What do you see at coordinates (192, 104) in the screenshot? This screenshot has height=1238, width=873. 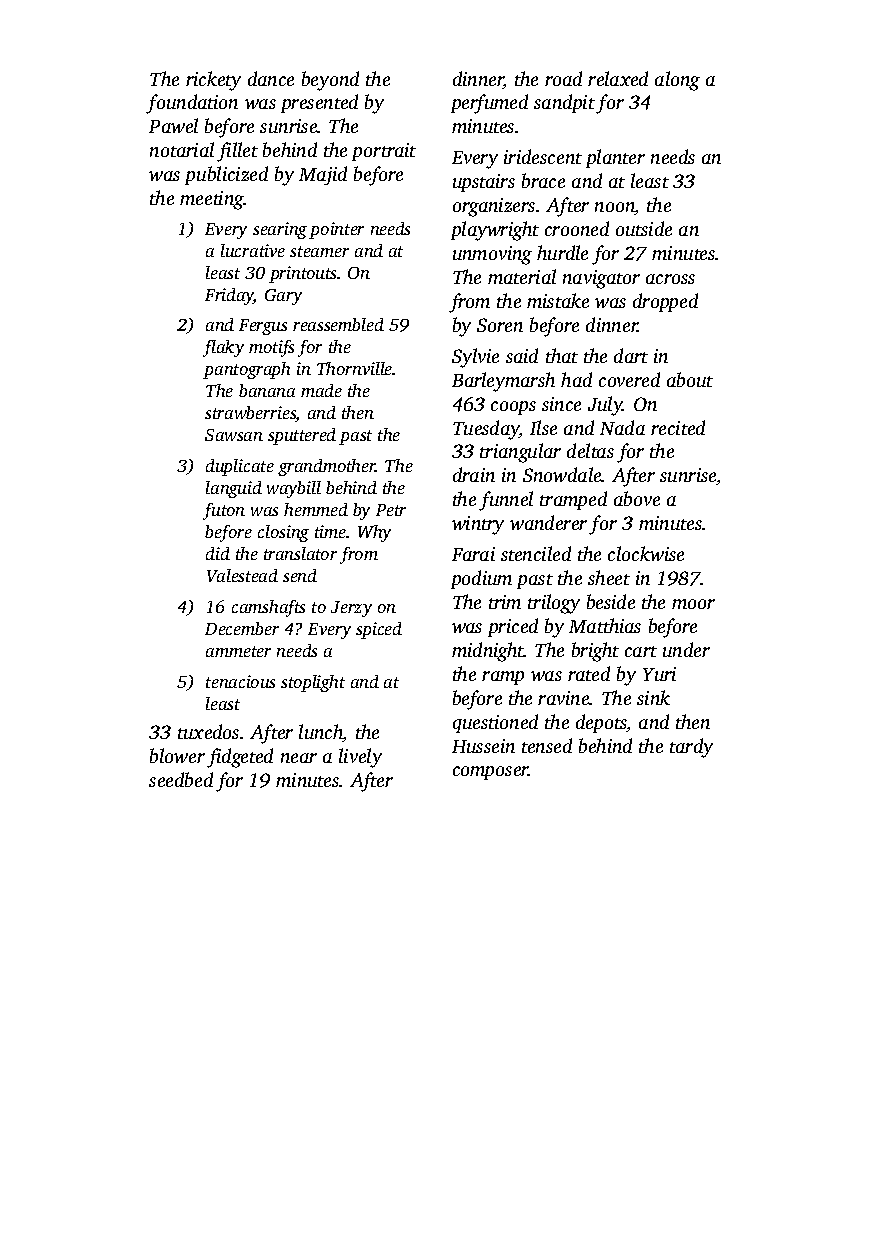 I see `foundation` at bounding box center [192, 104].
